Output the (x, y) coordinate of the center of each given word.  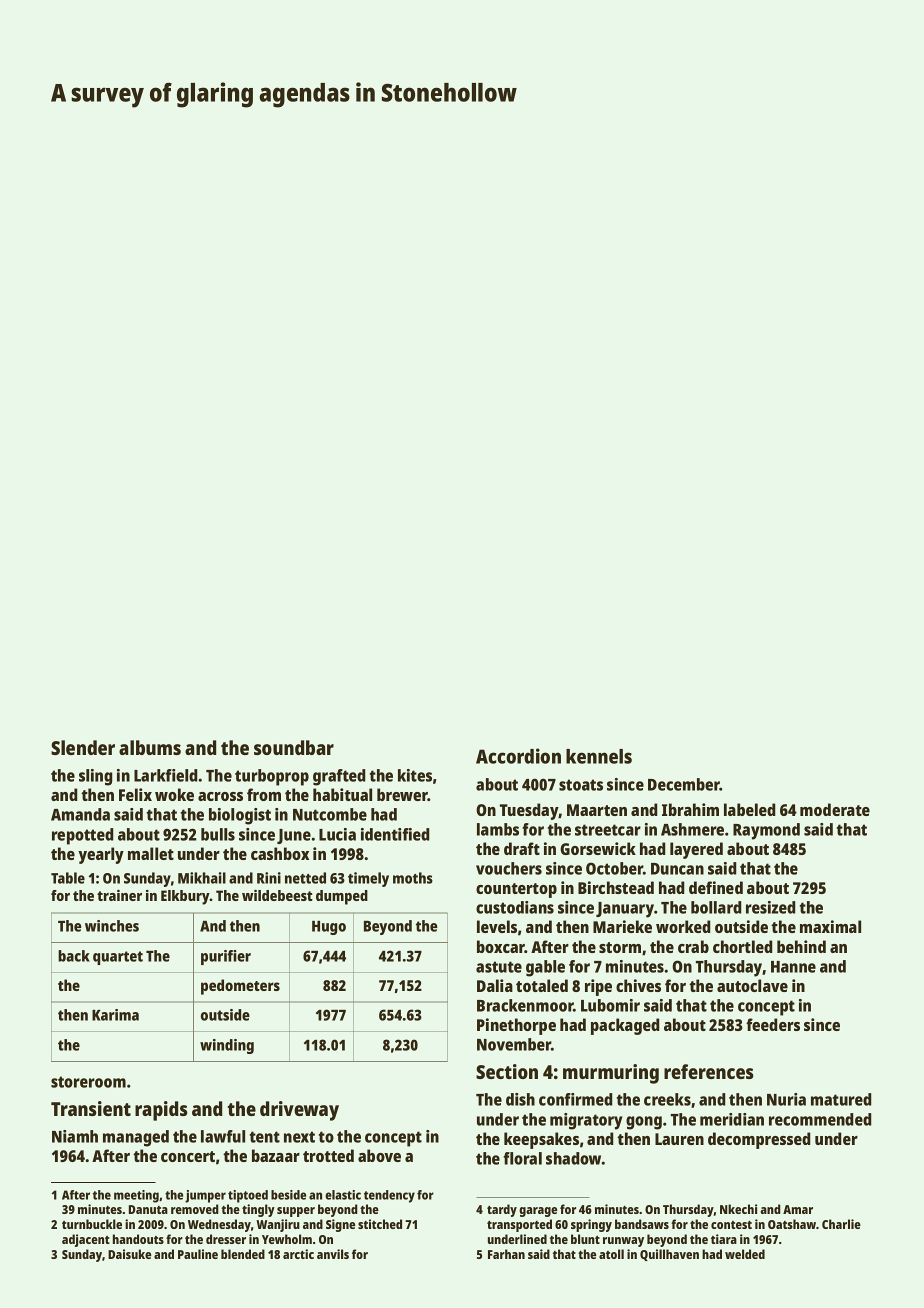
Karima (115, 1015)
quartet (118, 958)
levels (497, 926)
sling (95, 777)
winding (227, 1046)
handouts (138, 1239)
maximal (830, 926)
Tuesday (529, 811)
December (684, 784)
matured (841, 1099)
